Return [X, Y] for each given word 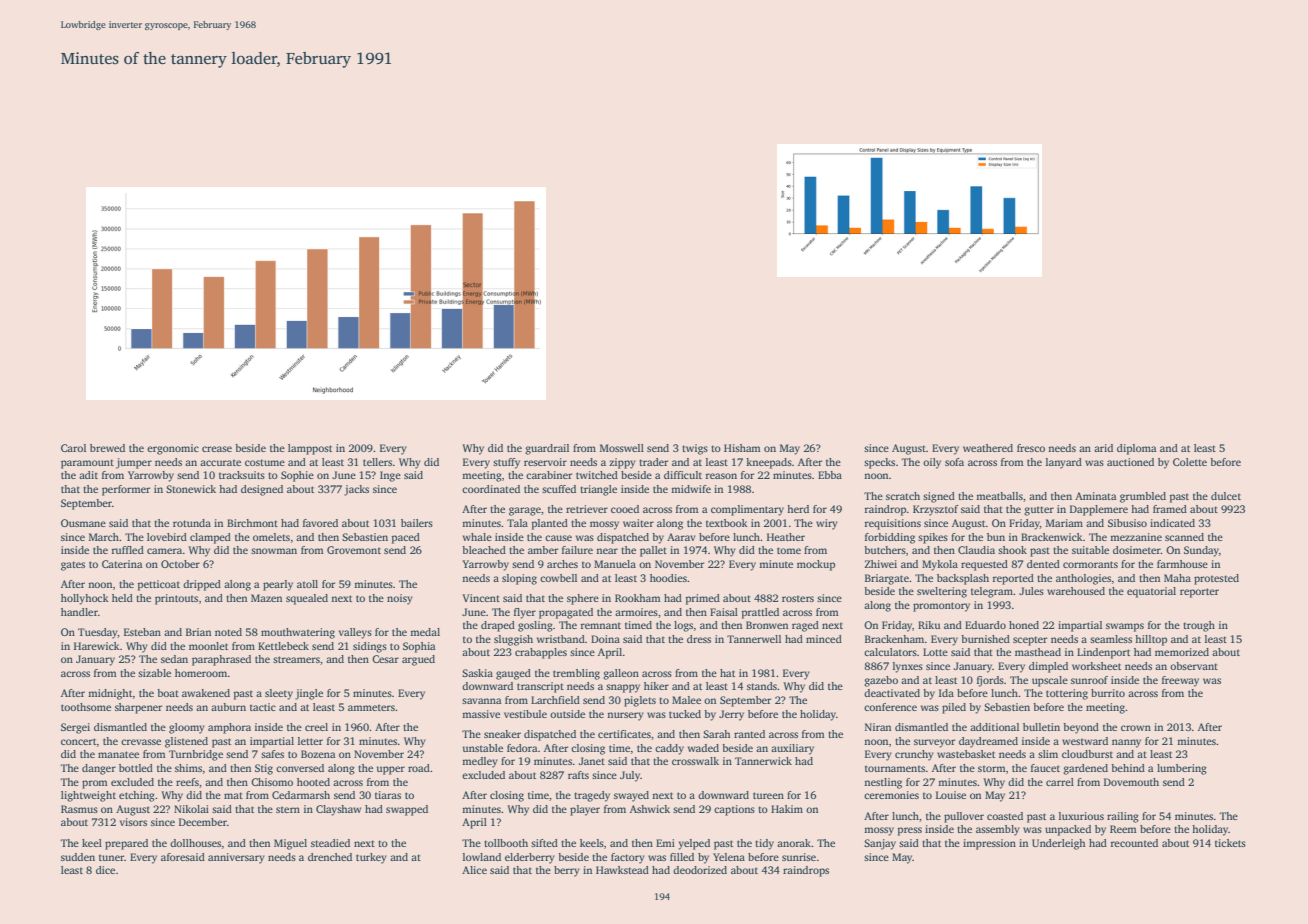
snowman [274, 551]
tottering [1067, 694]
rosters [798, 598]
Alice [474, 870]
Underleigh [1058, 844]
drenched [330, 857]
